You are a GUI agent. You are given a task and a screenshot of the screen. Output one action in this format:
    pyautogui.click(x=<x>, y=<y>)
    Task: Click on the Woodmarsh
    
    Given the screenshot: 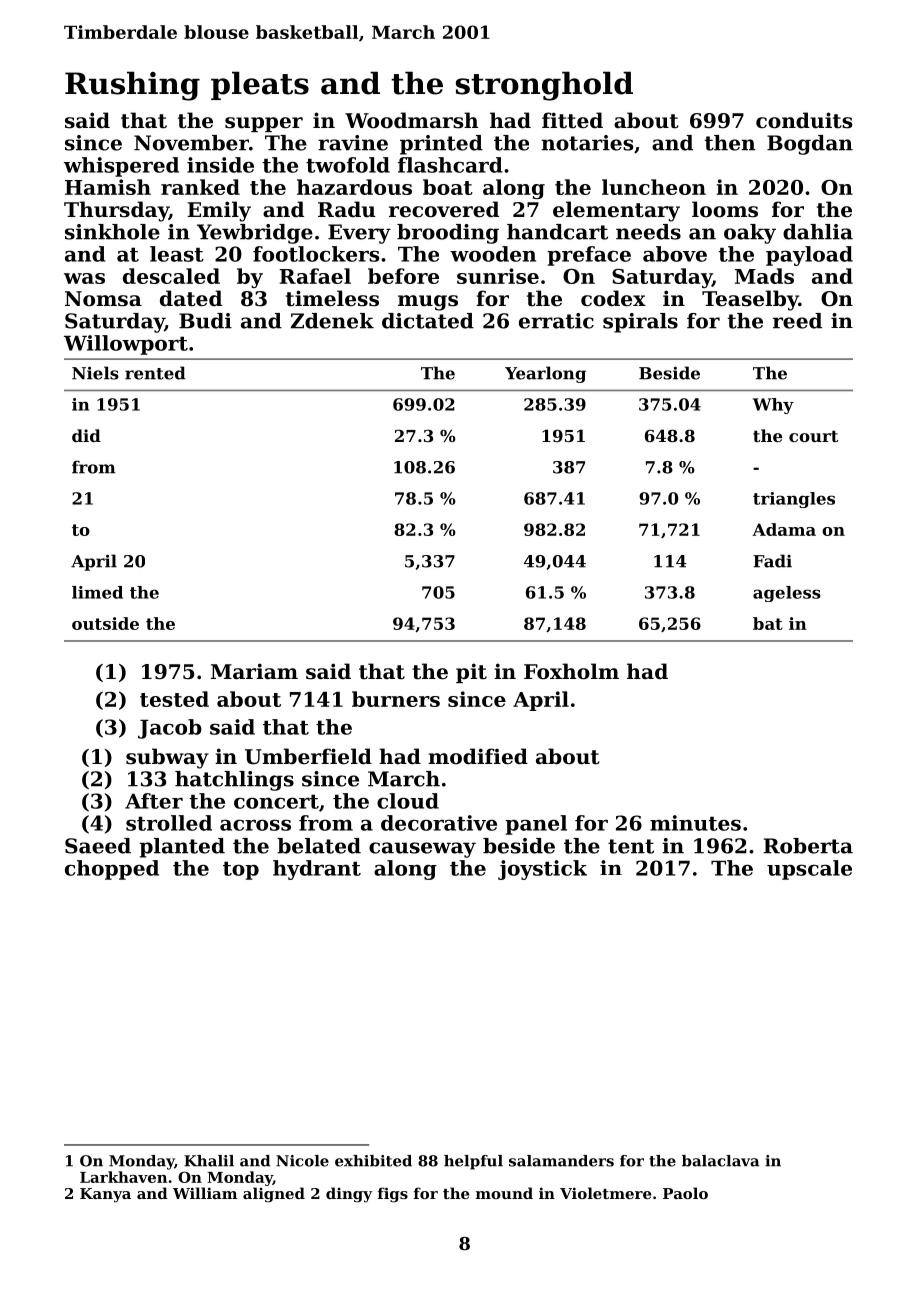 What is the action you would take?
    pyautogui.click(x=411, y=120)
